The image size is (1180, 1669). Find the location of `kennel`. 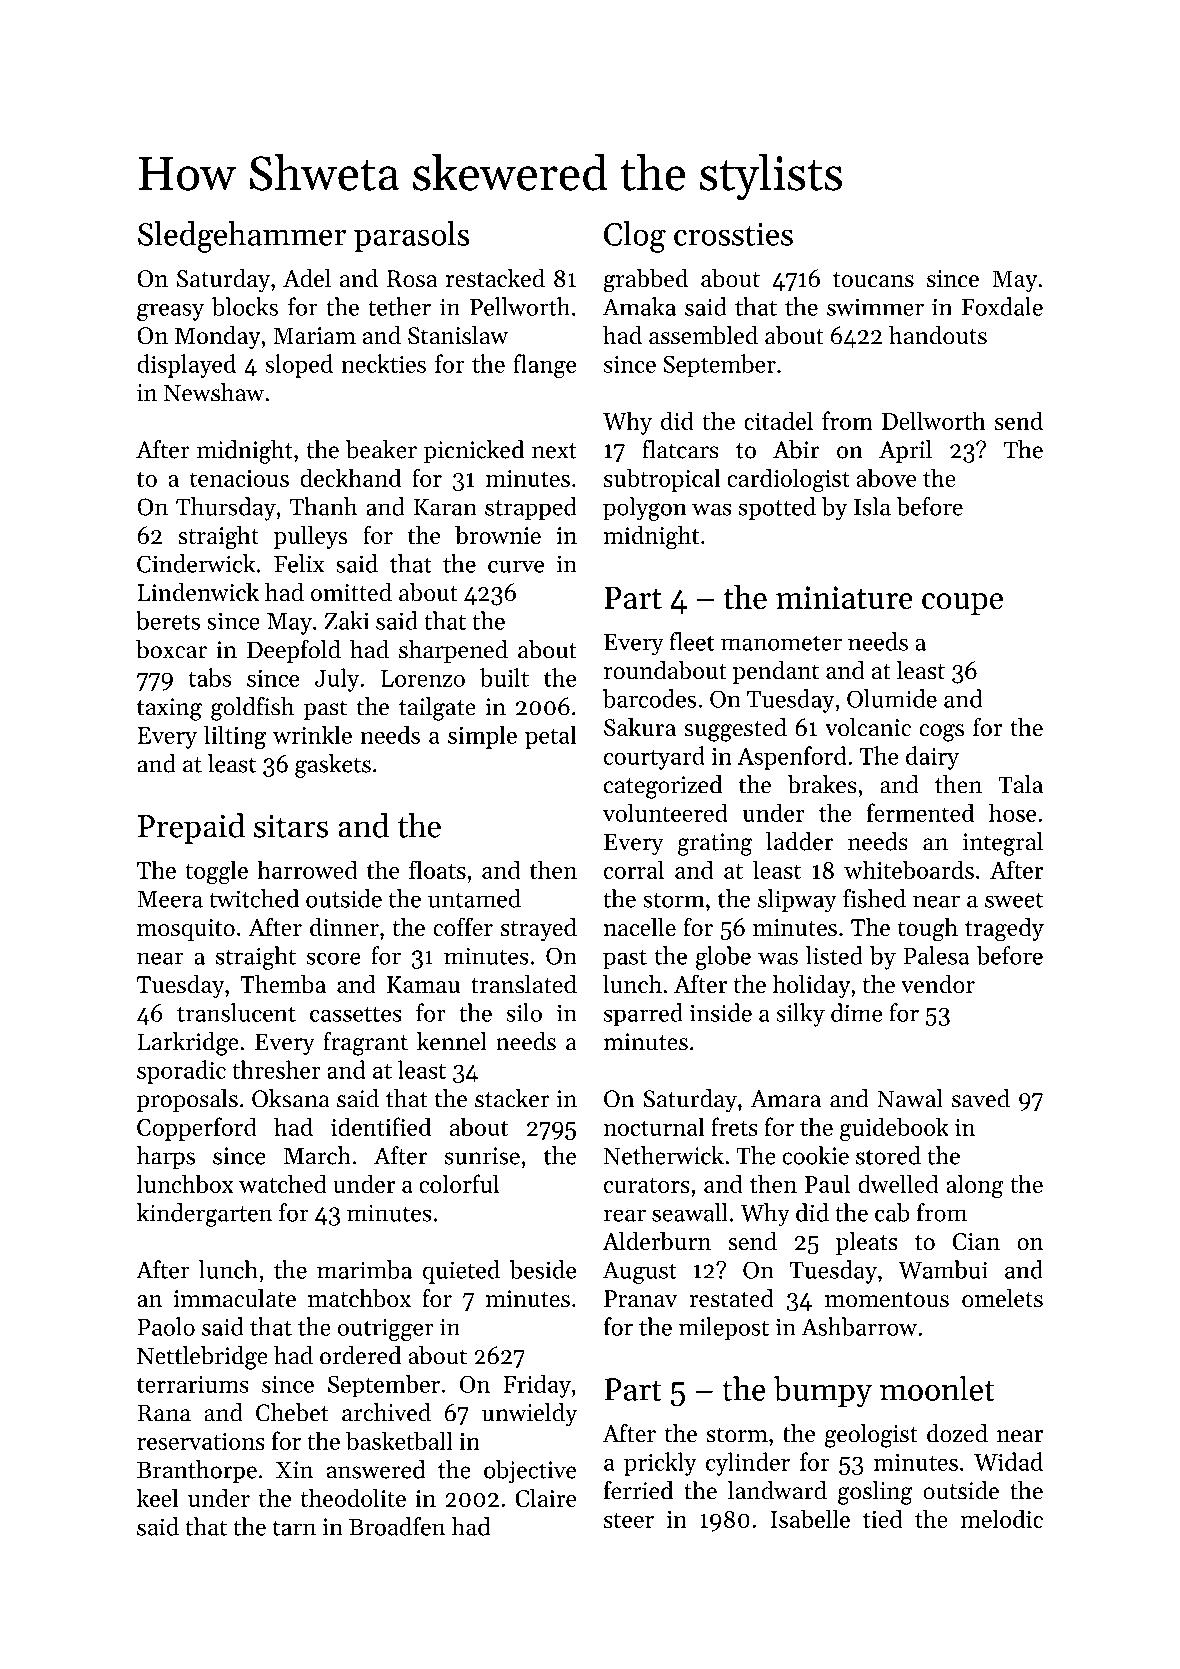

kennel is located at coordinates (452, 1041).
